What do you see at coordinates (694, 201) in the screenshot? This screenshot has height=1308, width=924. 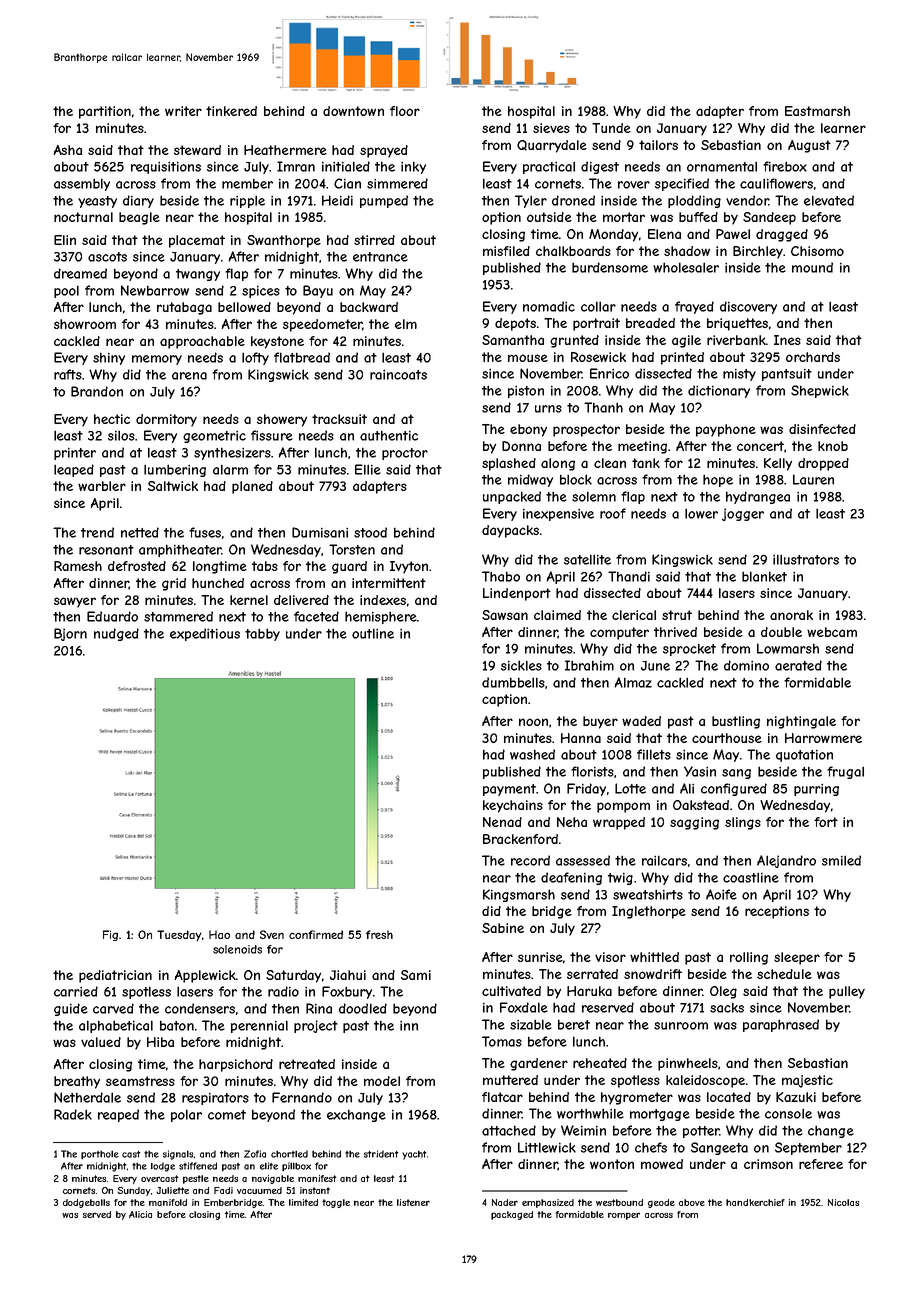 I see `plodding` at bounding box center [694, 201].
